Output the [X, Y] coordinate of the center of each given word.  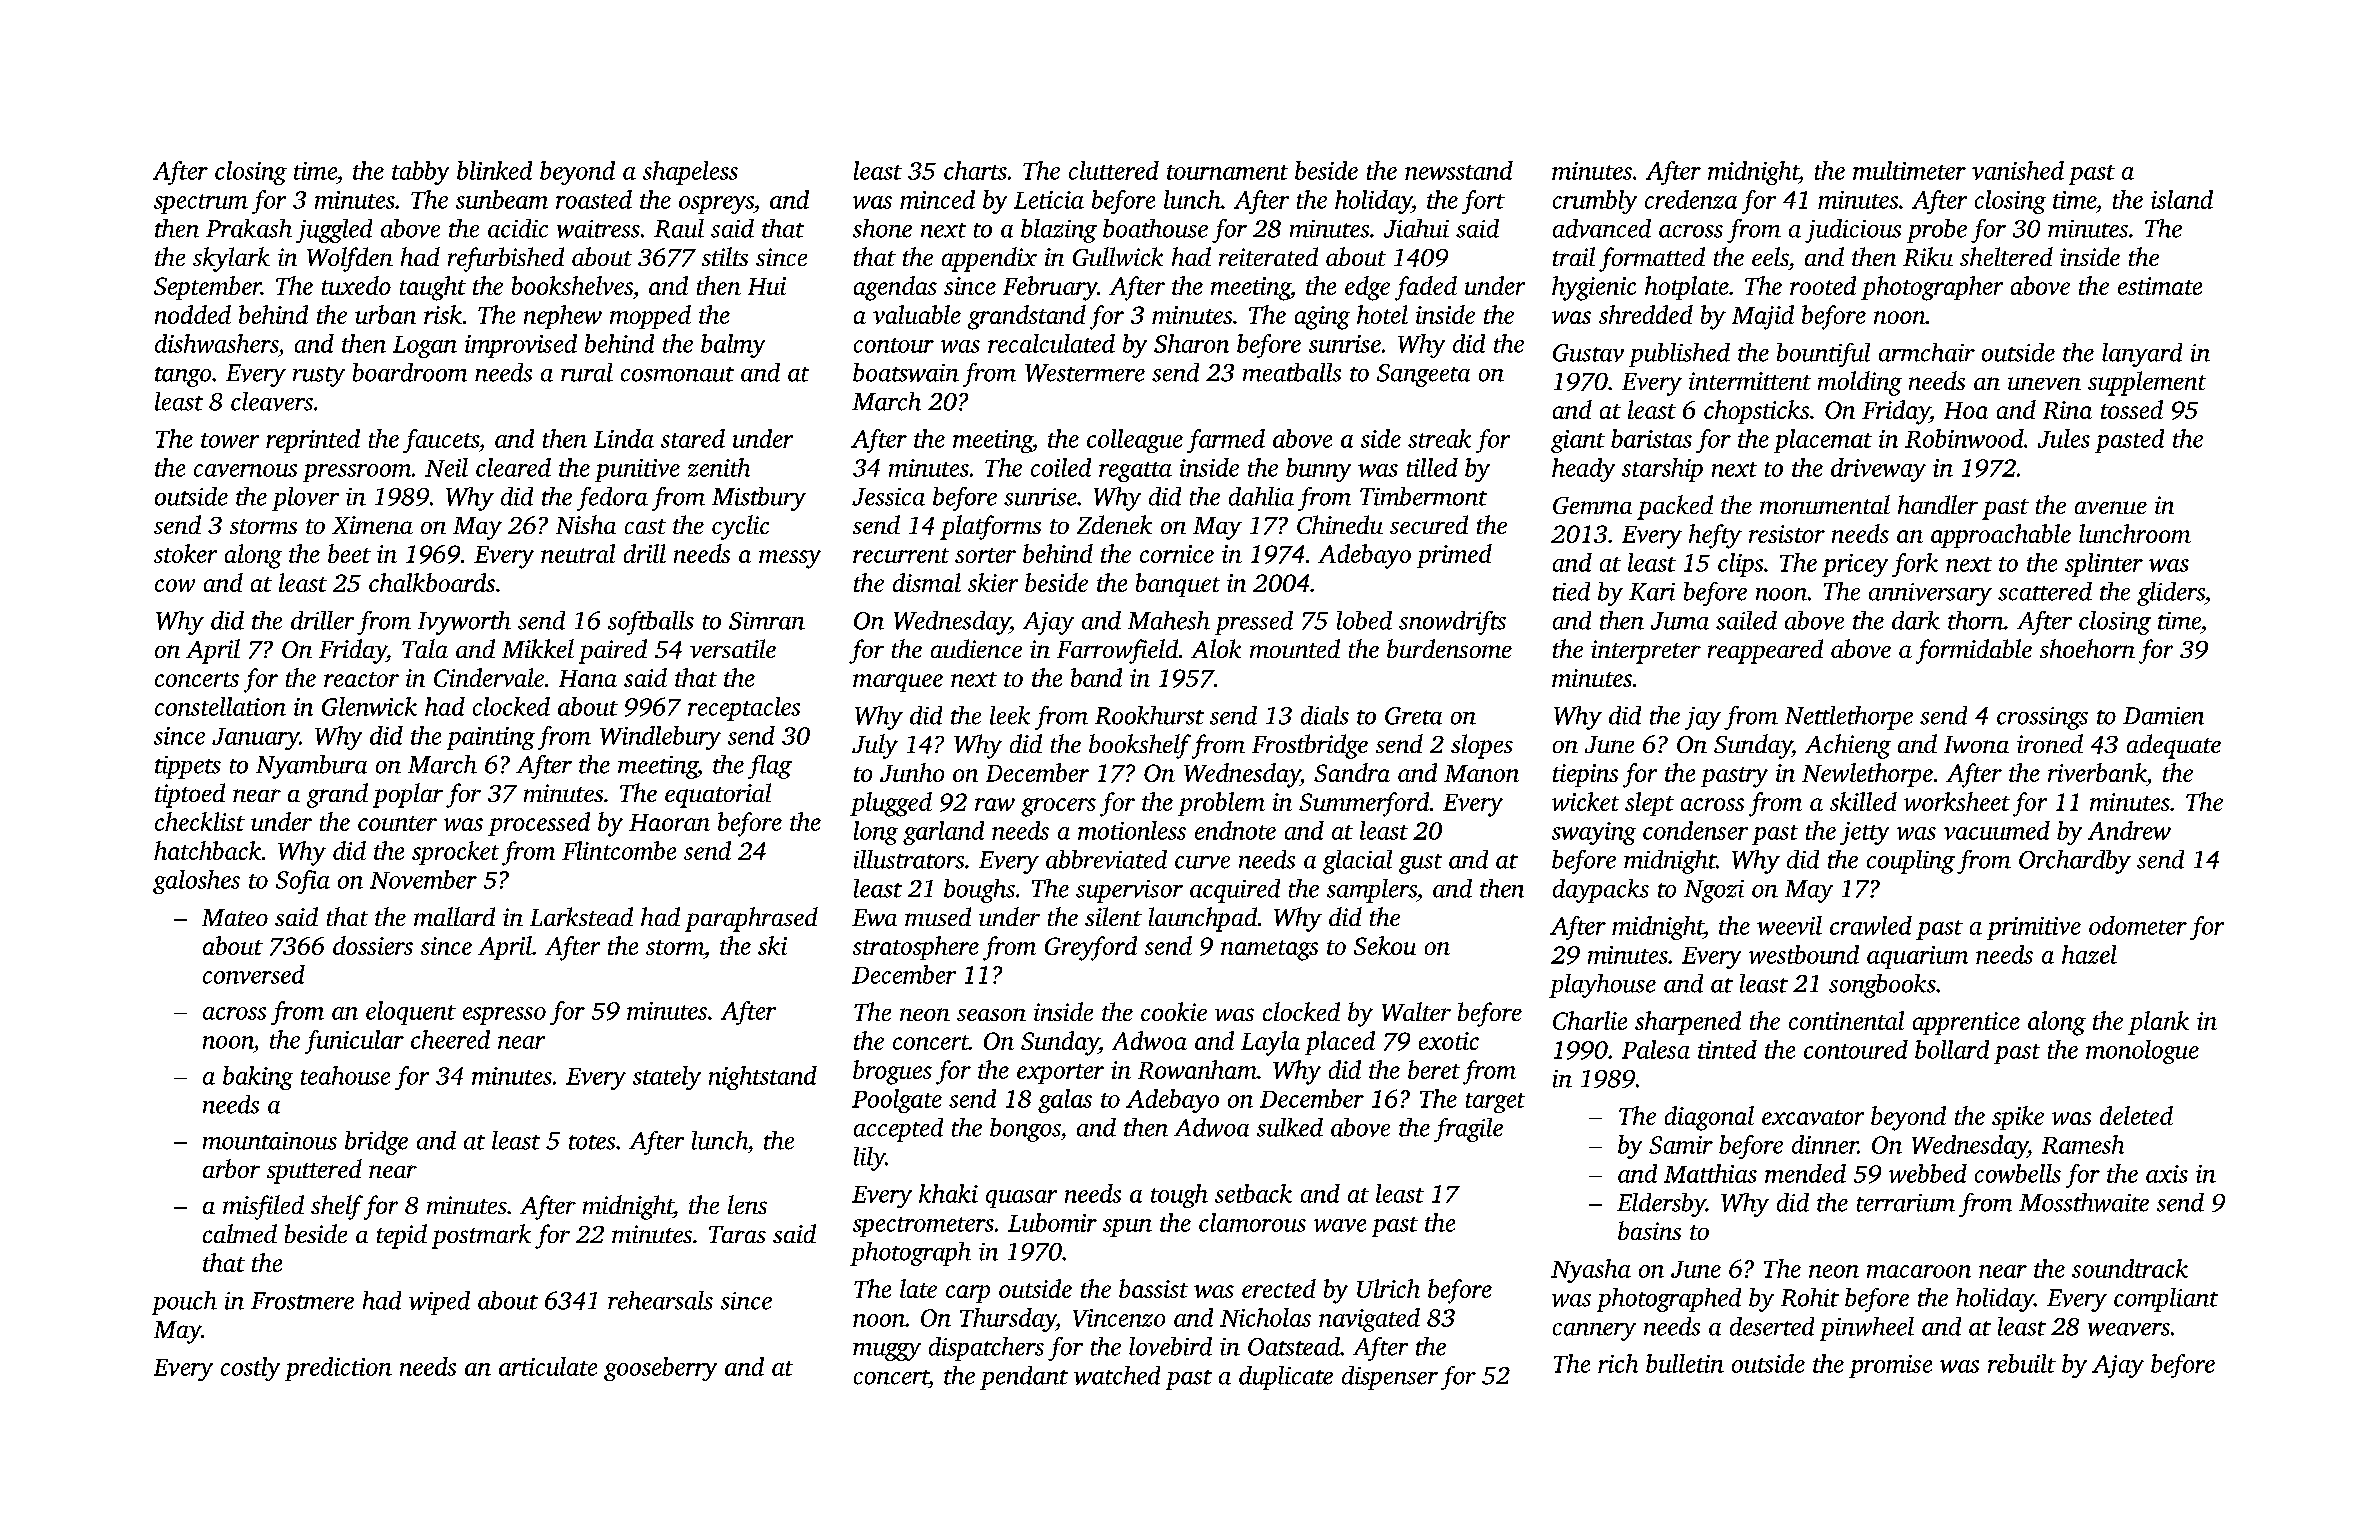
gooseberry [660, 1369]
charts [975, 170]
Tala [425, 648]
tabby [420, 173]
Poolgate [897, 1101]
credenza [1691, 199]
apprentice [1966, 1023]
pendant [1024, 1378]
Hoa [1966, 410]
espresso [504, 1016]
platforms [990, 527]
